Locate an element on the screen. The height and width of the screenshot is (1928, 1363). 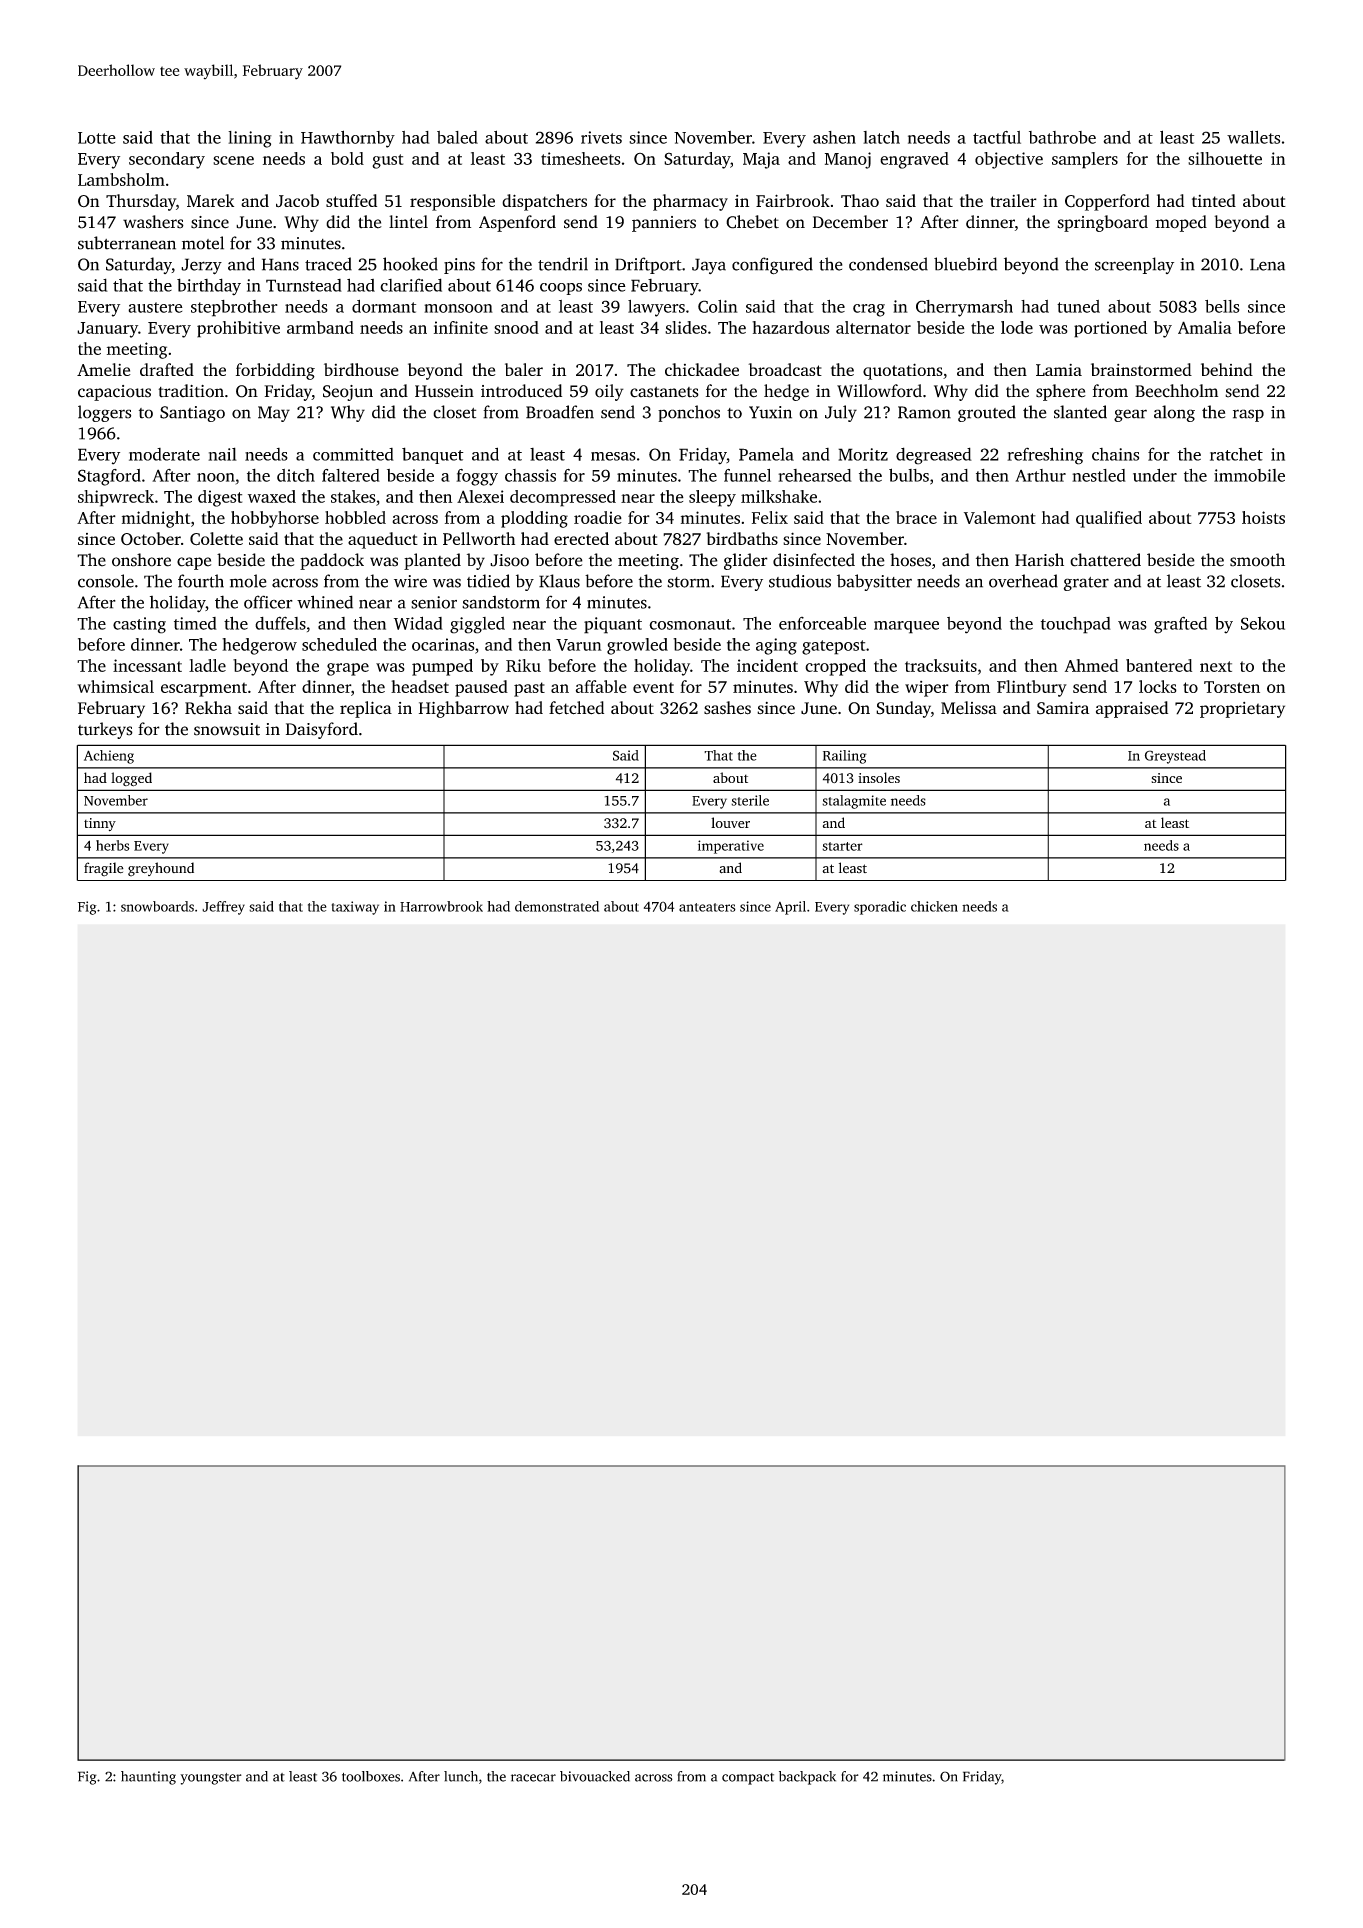
toolboxes is located at coordinates (371, 1776).
